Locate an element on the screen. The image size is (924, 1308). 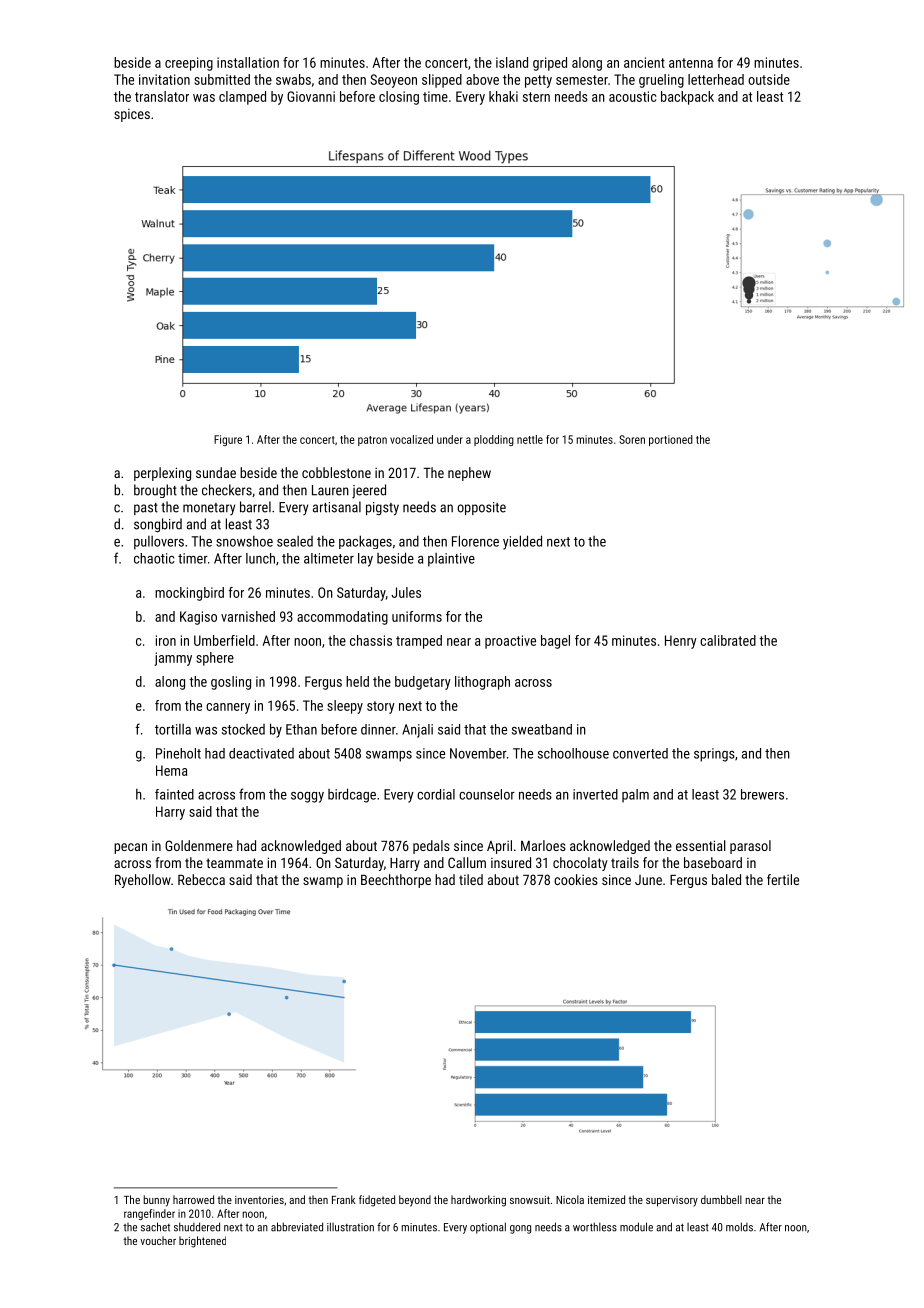
outside is located at coordinates (769, 79).
